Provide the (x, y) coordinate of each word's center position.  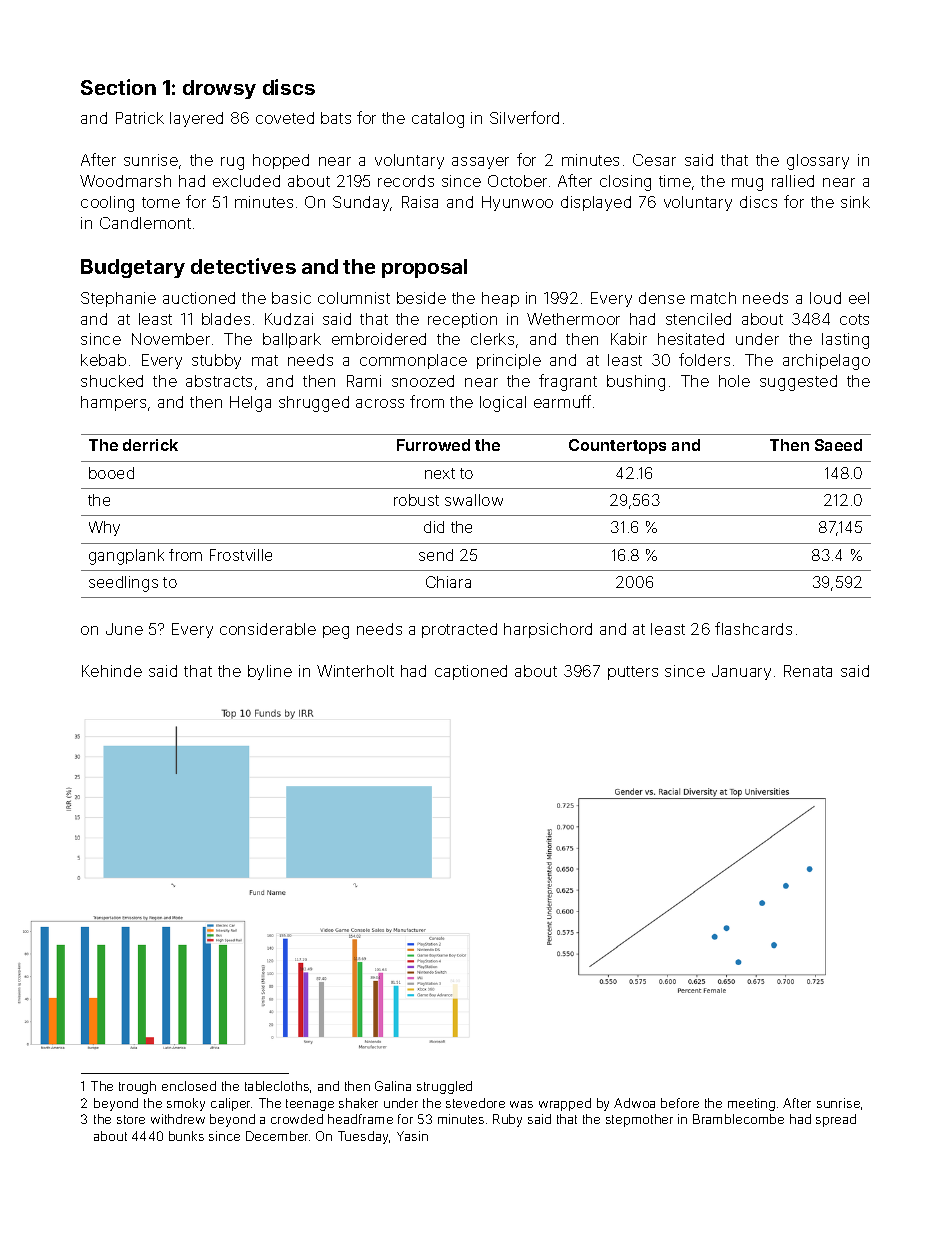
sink (855, 202)
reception (462, 320)
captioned (471, 672)
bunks (186, 1136)
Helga (250, 404)
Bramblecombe (738, 1119)
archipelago (826, 362)
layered (196, 119)
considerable (268, 629)
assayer (480, 163)
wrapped (565, 1104)
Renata (808, 671)
